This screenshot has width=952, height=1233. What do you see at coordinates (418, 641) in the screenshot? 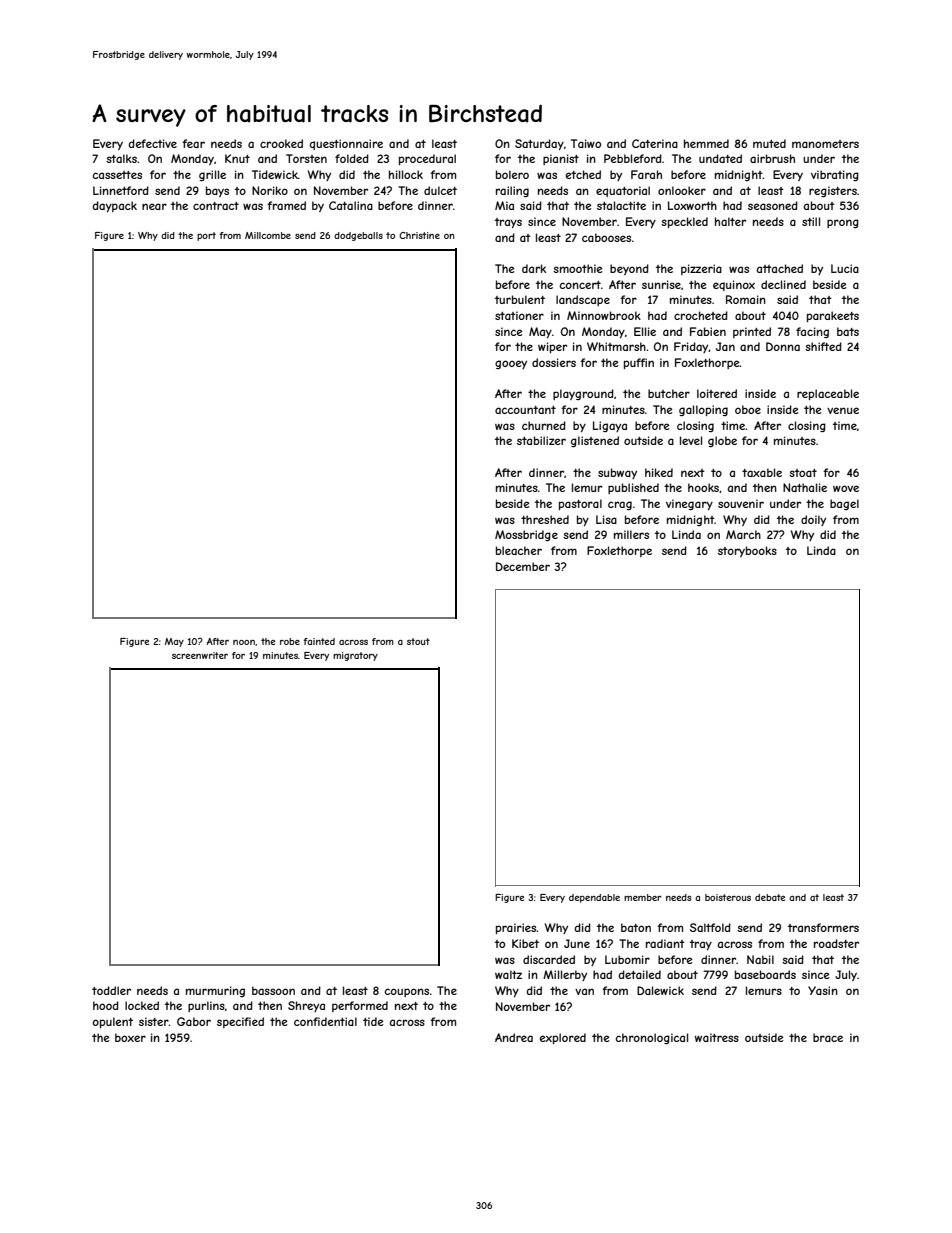
I see `stout` at bounding box center [418, 641].
